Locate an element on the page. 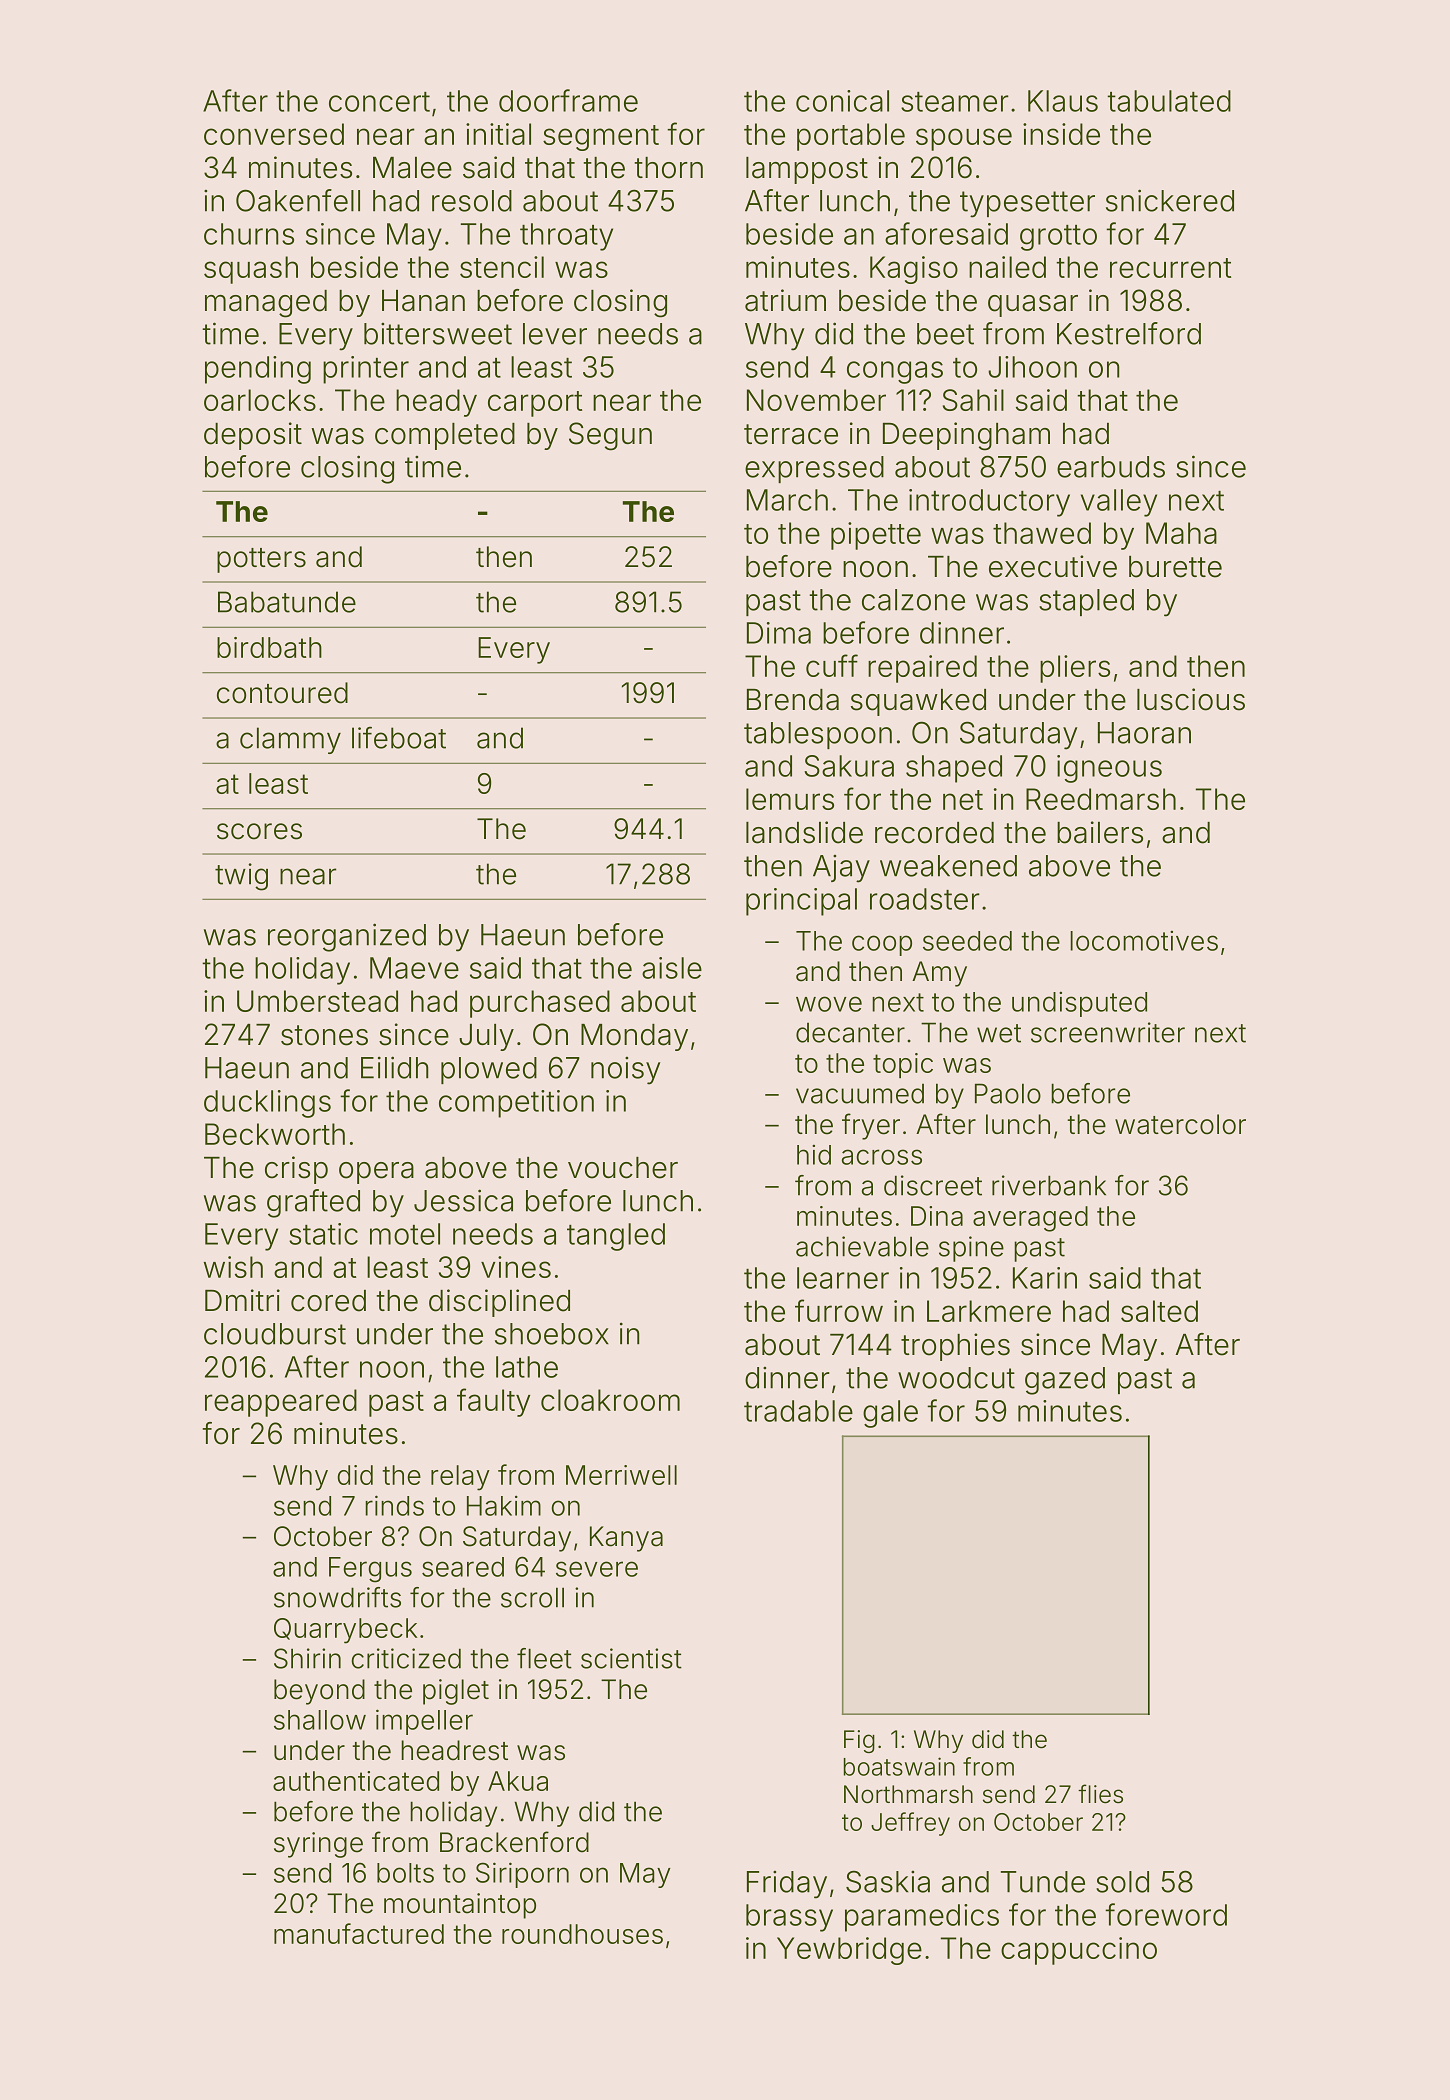 The width and height of the image is (1450, 2100). conversed is located at coordinates (274, 134).
